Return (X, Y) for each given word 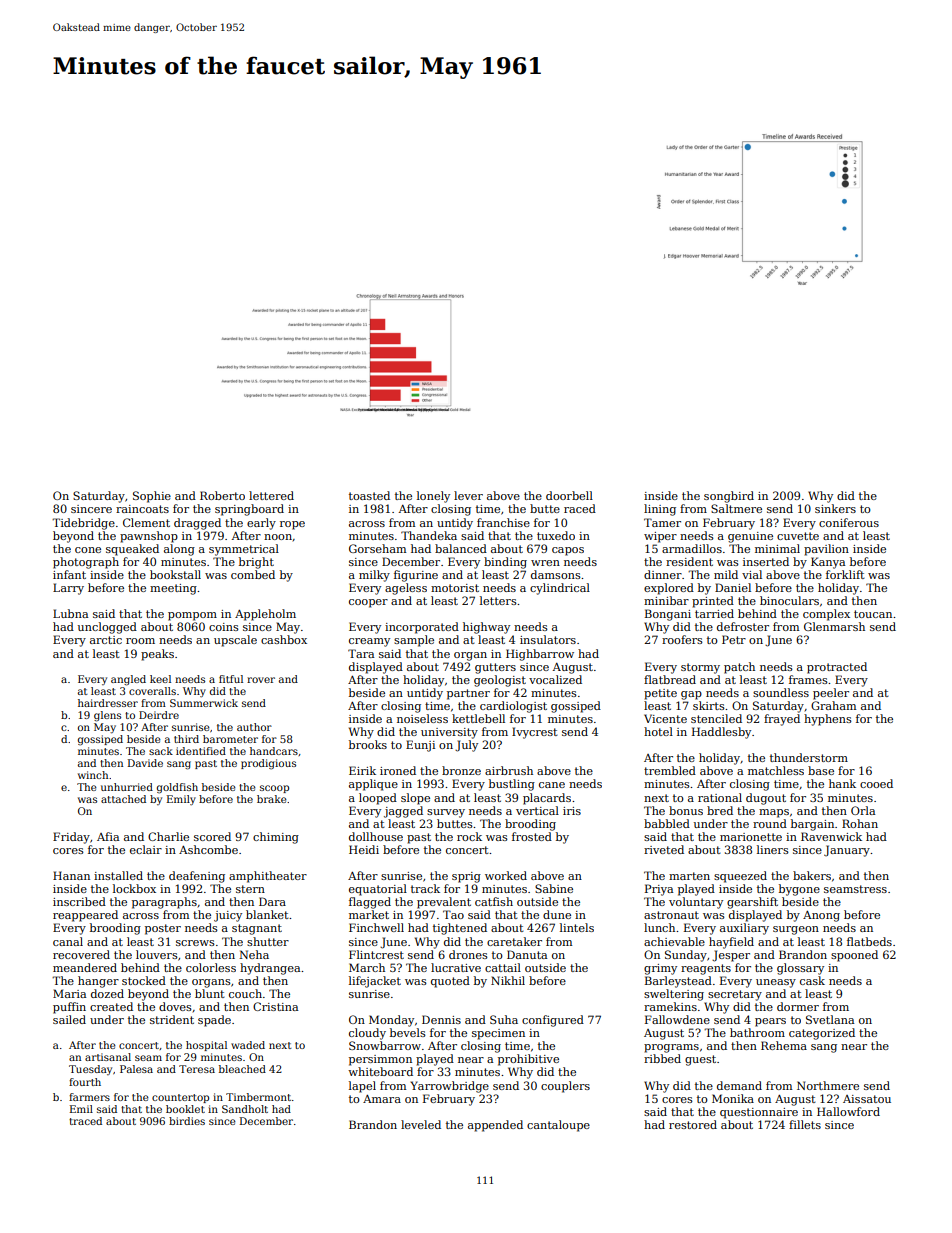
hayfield (731, 943)
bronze (461, 770)
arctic (106, 640)
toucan (873, 614)
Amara (382, 1099)
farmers (89, 1097)
